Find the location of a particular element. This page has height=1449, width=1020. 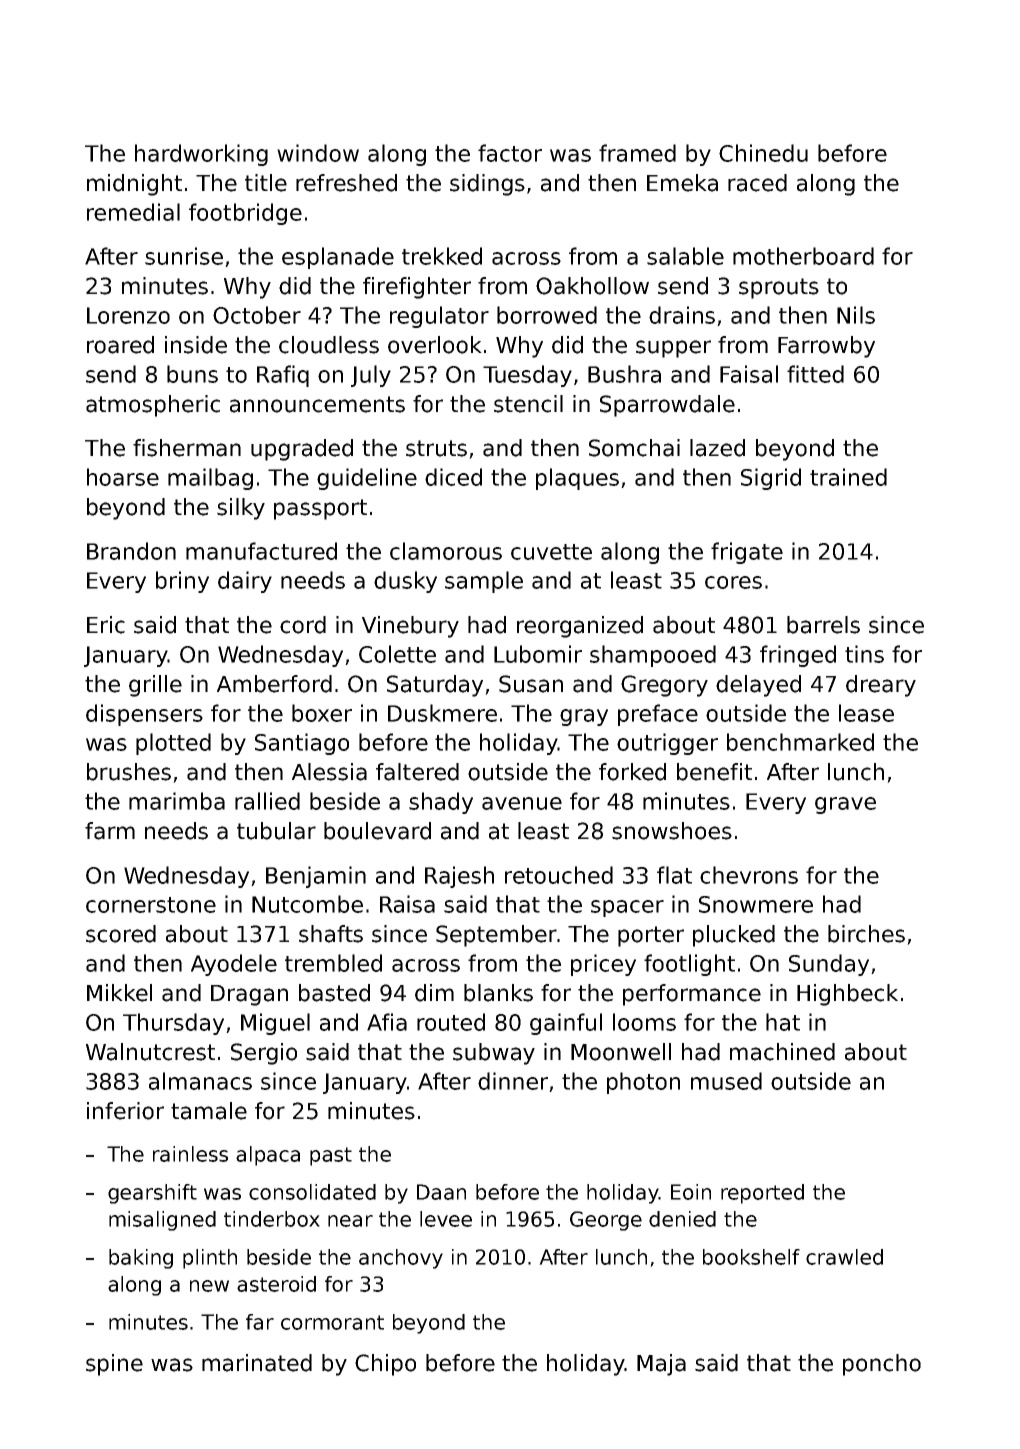

crawled is located at coordinates (844, 1257).
